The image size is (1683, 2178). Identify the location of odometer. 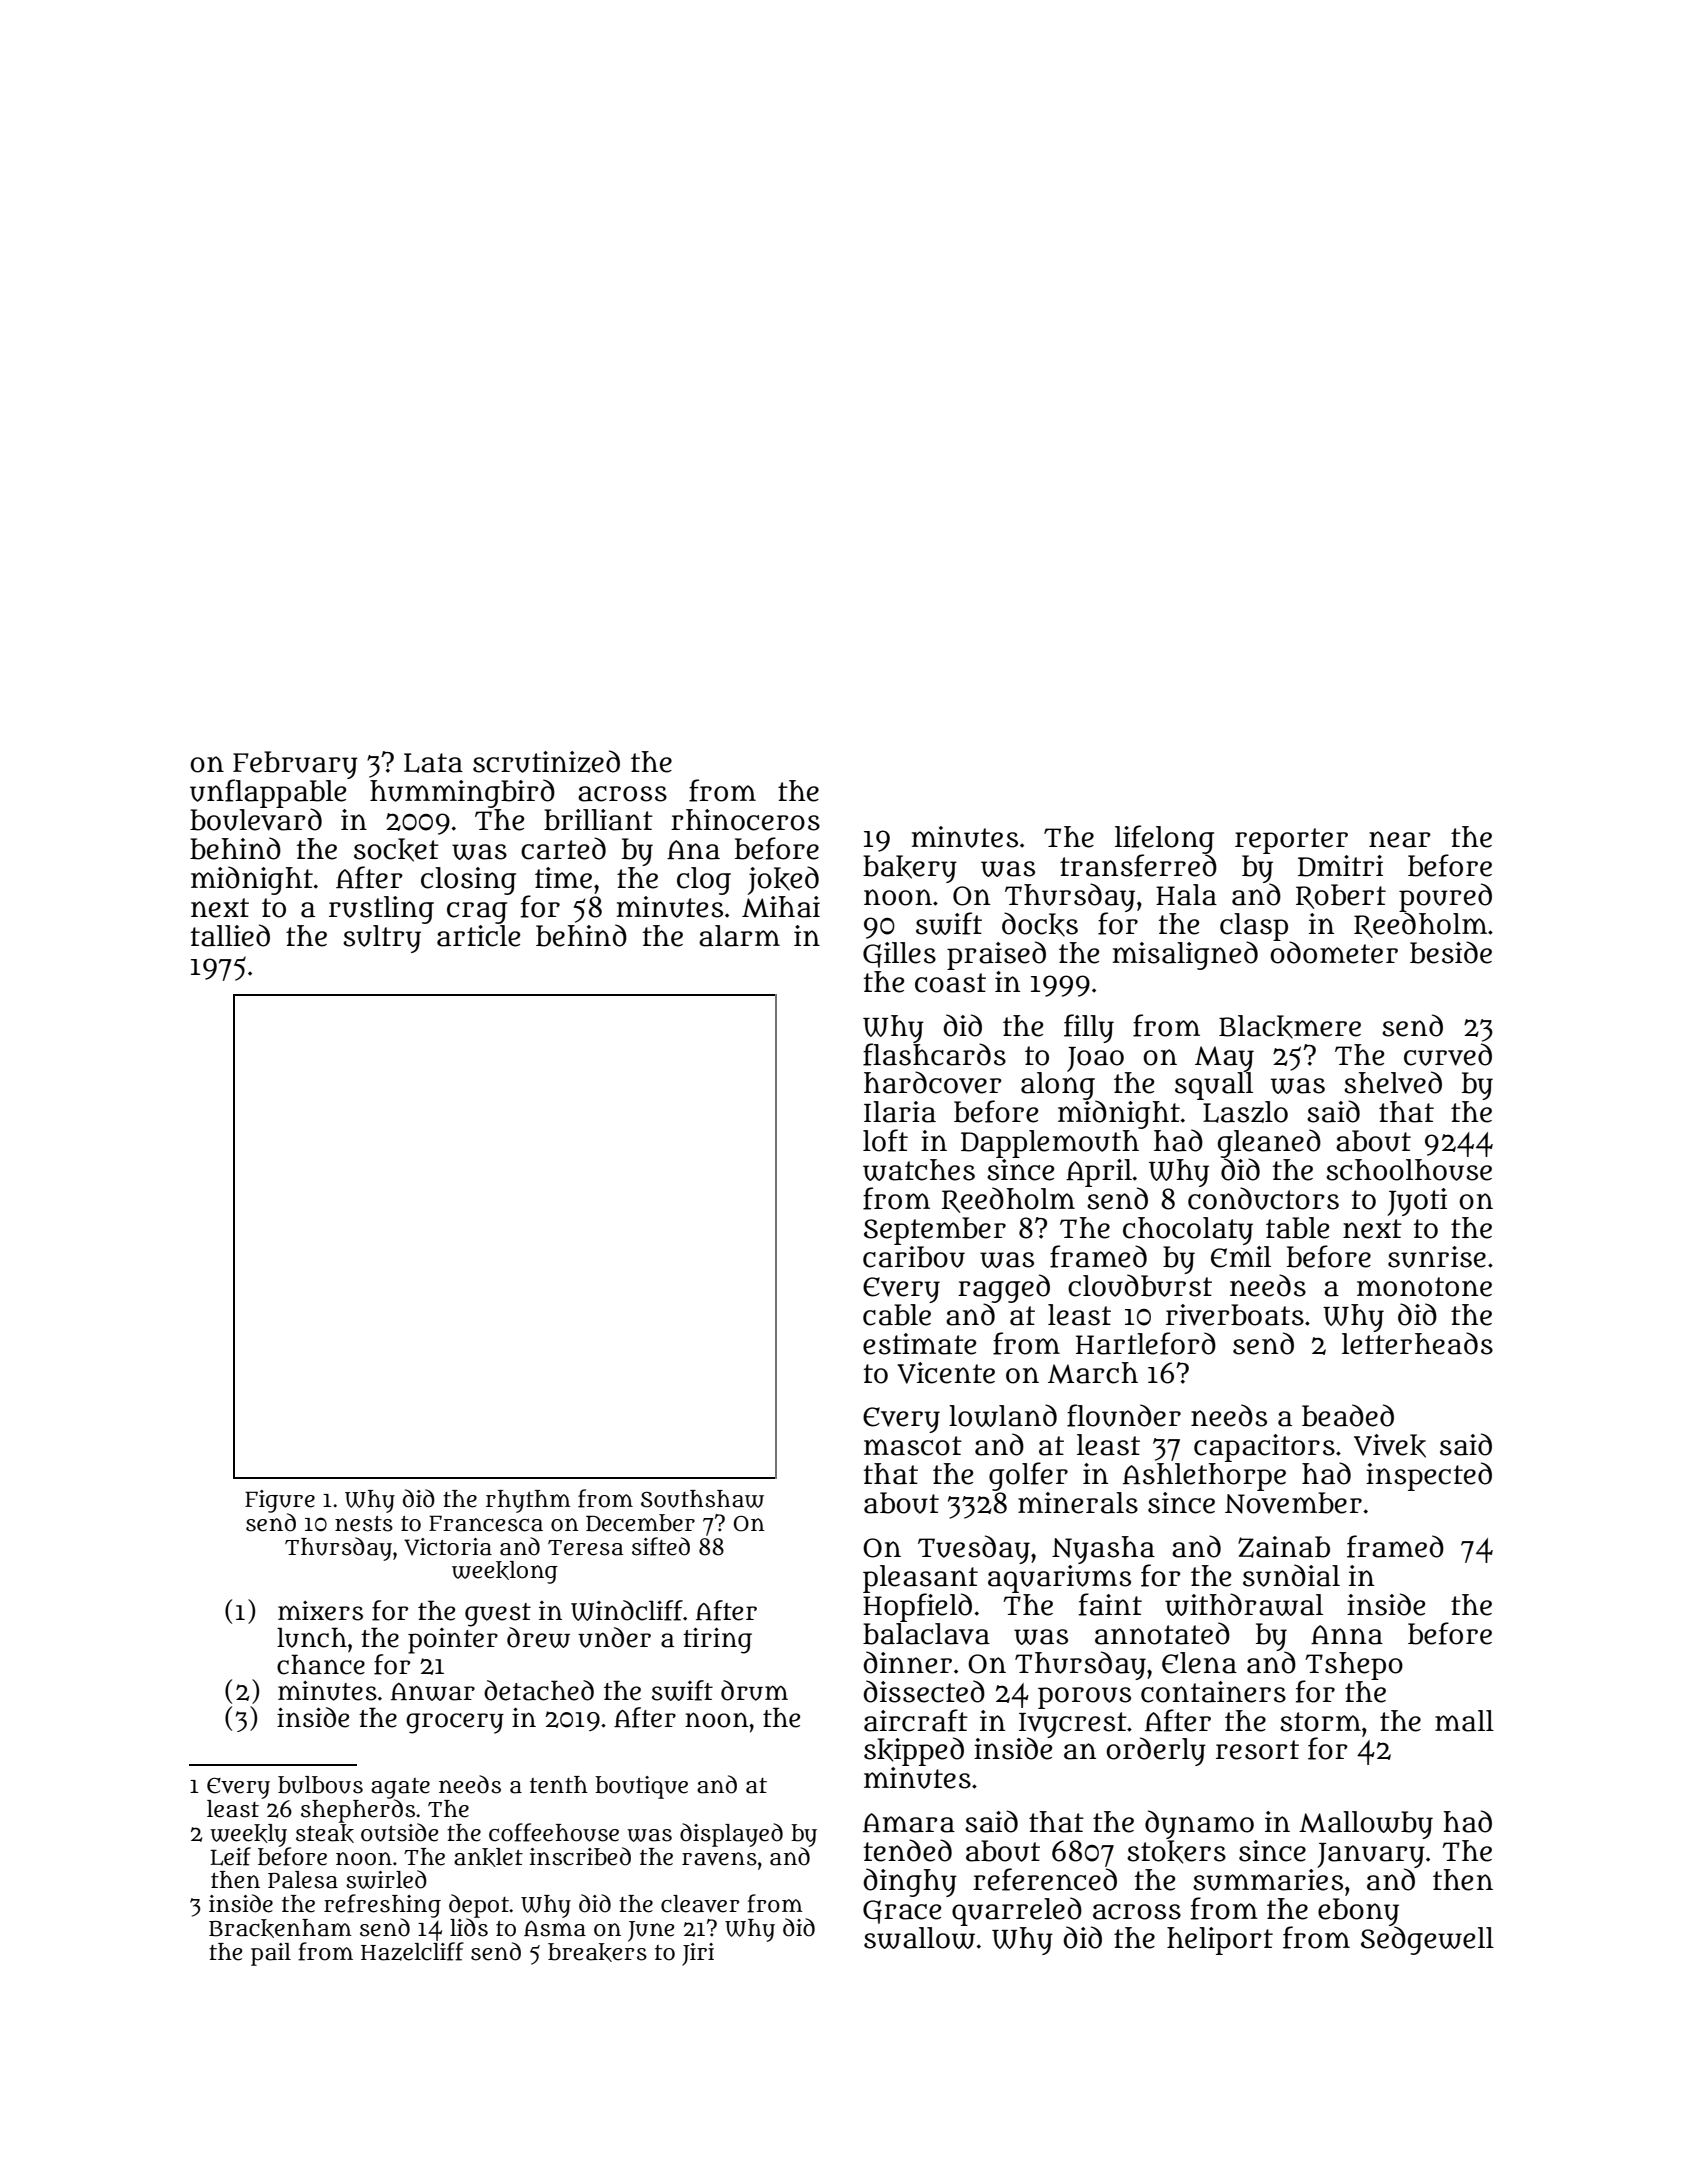
(1334, 952).
